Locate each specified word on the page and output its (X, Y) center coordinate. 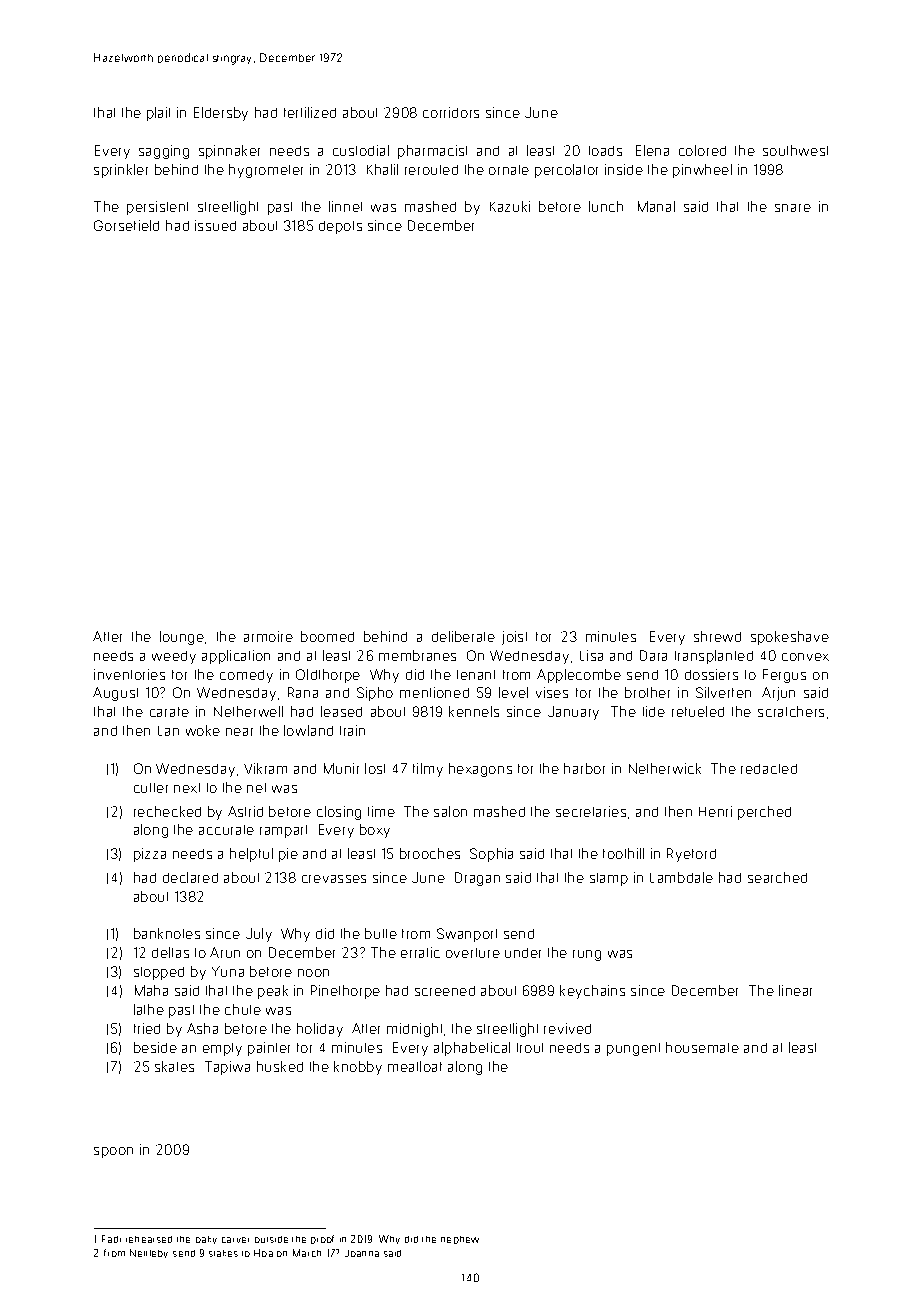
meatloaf (415, 1066)
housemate (702, 1047)
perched (764, 813)
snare (793, 208)
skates (174, 1066)
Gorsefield (126, 225)
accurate (226, 830)
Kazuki (510, 206)
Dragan (477, 879)
